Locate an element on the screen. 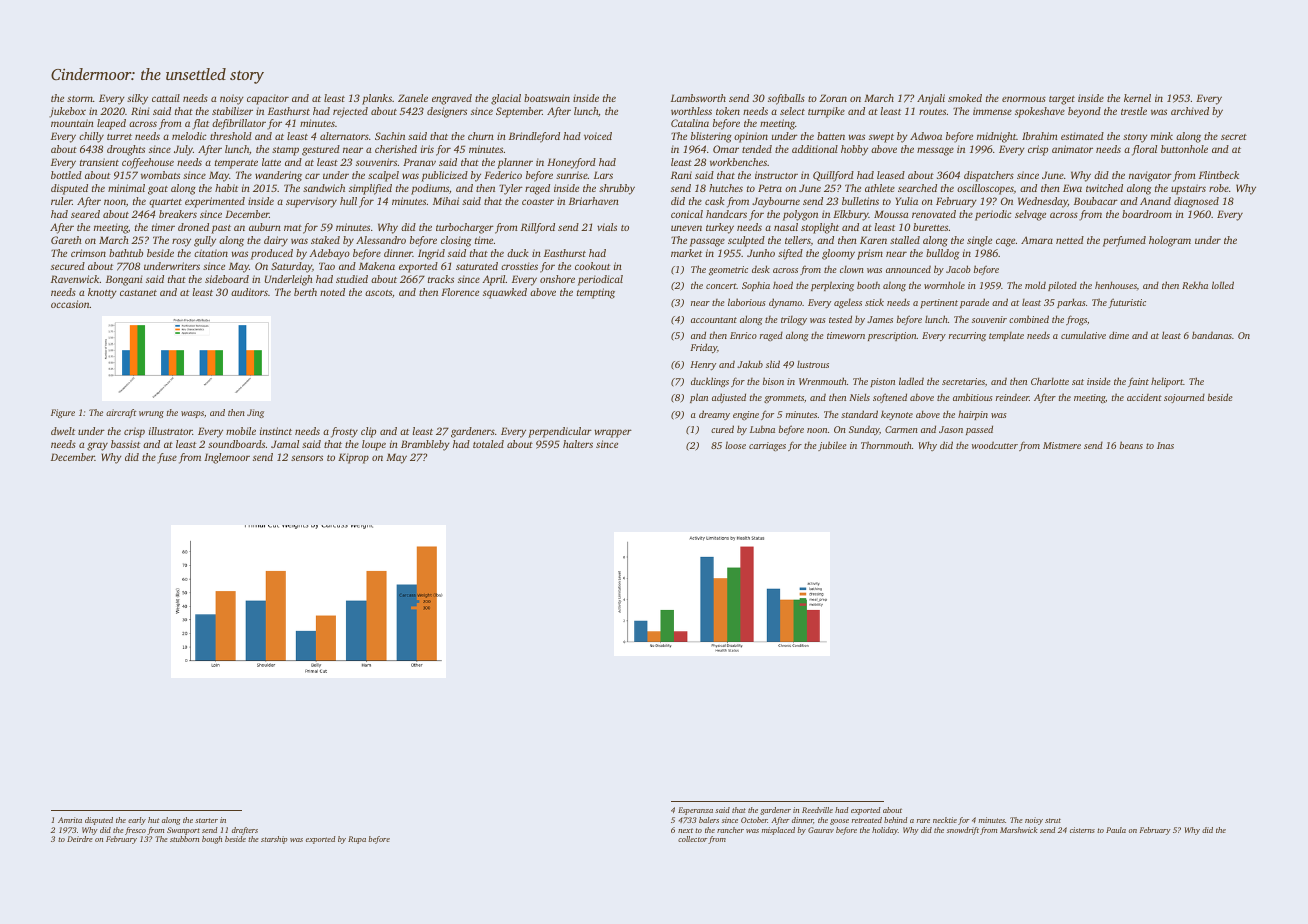  Paula is located at coordinates (1116, 830).
